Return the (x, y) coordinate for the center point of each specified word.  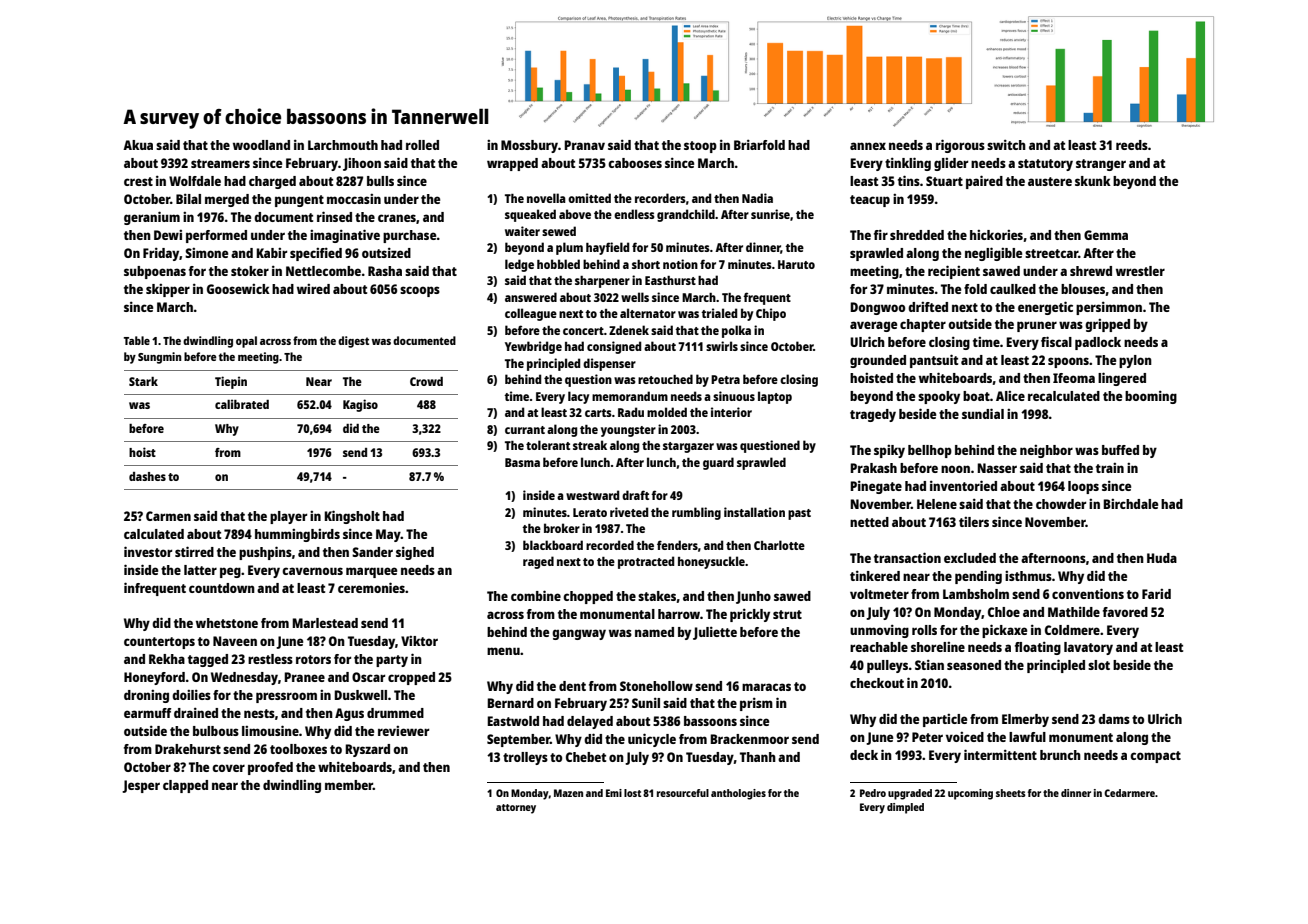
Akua (138, 145)
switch (1006, 145)
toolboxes (298, 749)
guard (718, 463)
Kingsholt (352, 517)
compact (1155, 757)
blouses (1083, 289)
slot (1099, 665)
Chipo (771, 314)
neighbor (1046, 451)
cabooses (635, 163)
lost (632, 793)
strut (787, 614)
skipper (168, 290)
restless (270, 659)
